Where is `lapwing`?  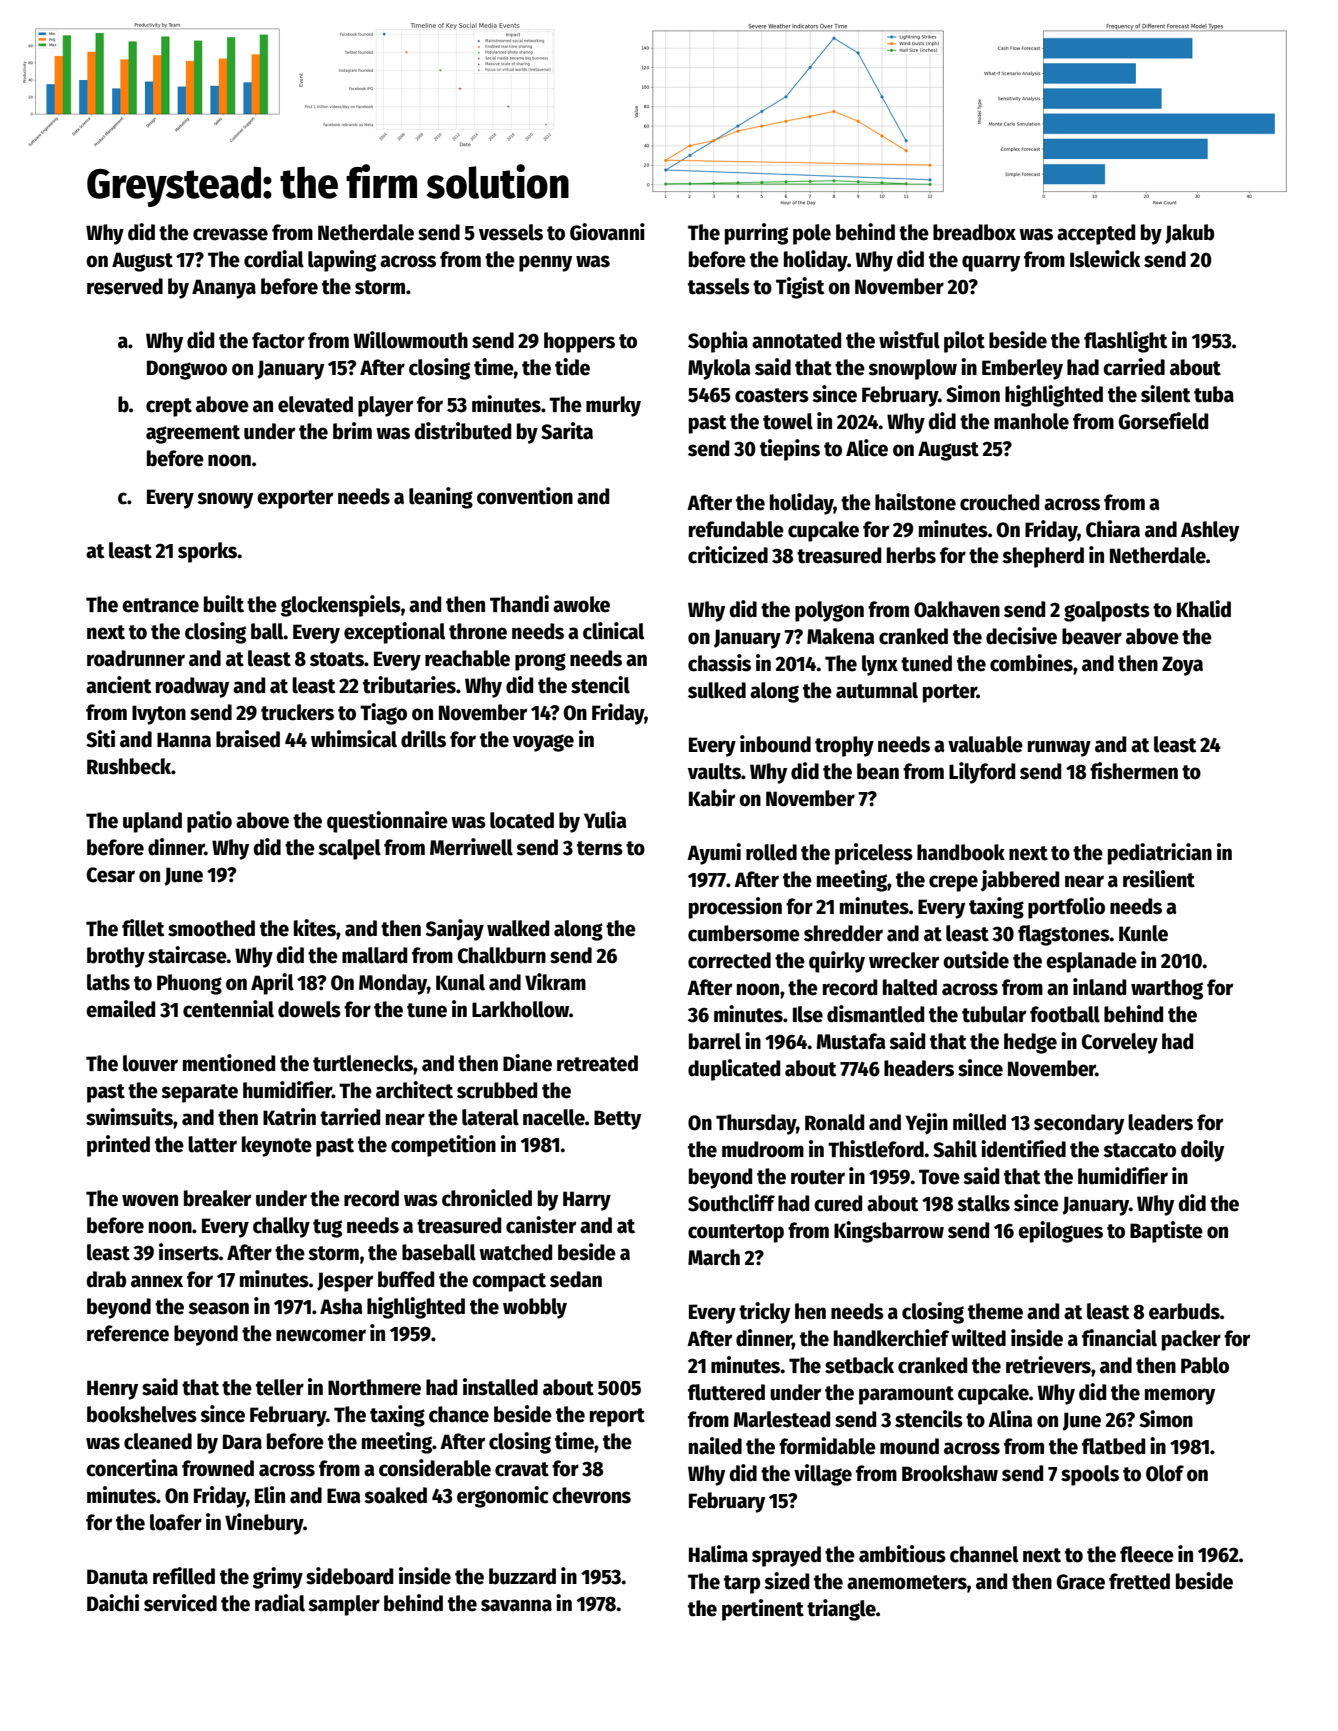 lapwing is located at coordinates (342, 261).
